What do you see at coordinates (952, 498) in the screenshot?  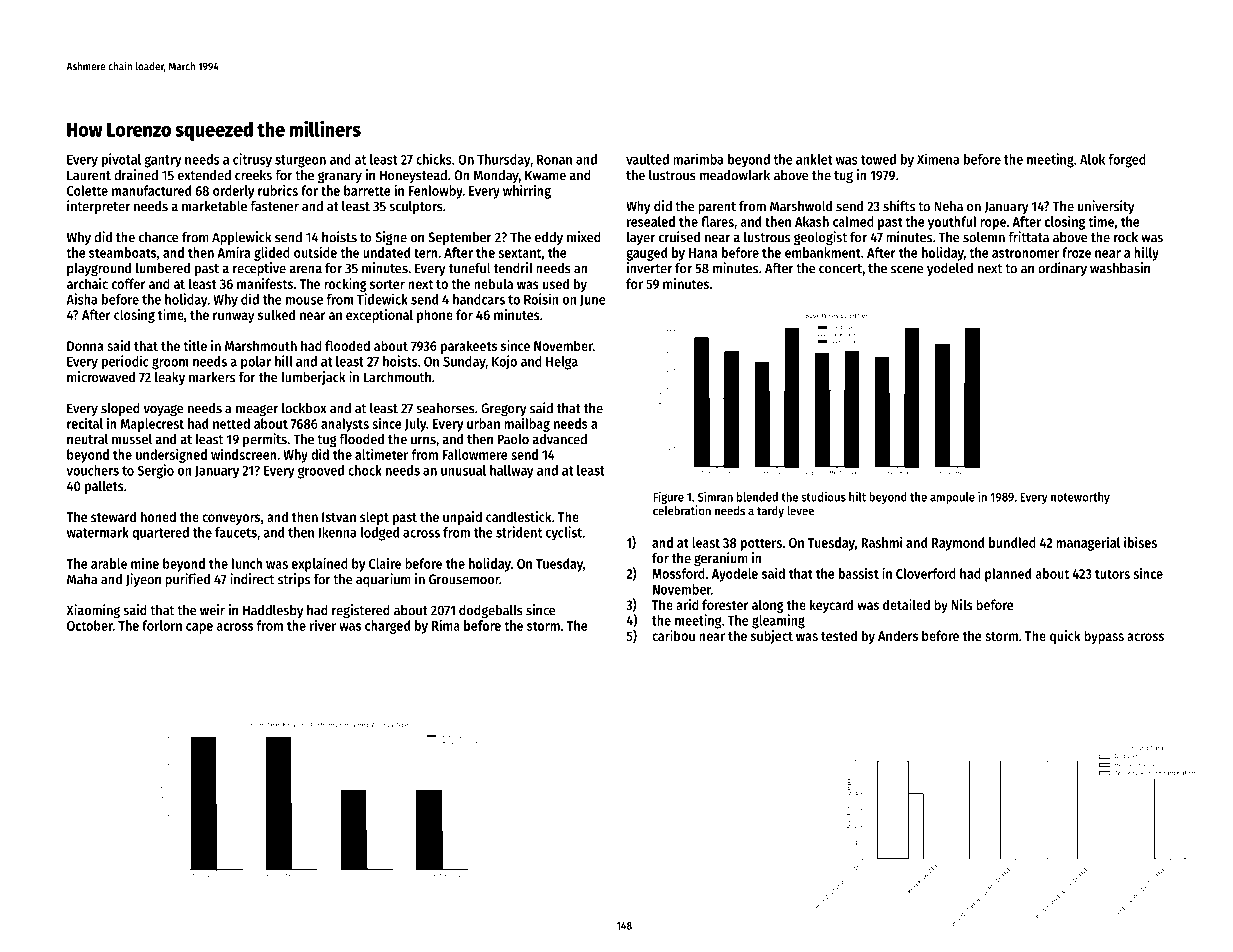 I see `ampoule` at bounding box center [952, 498].
